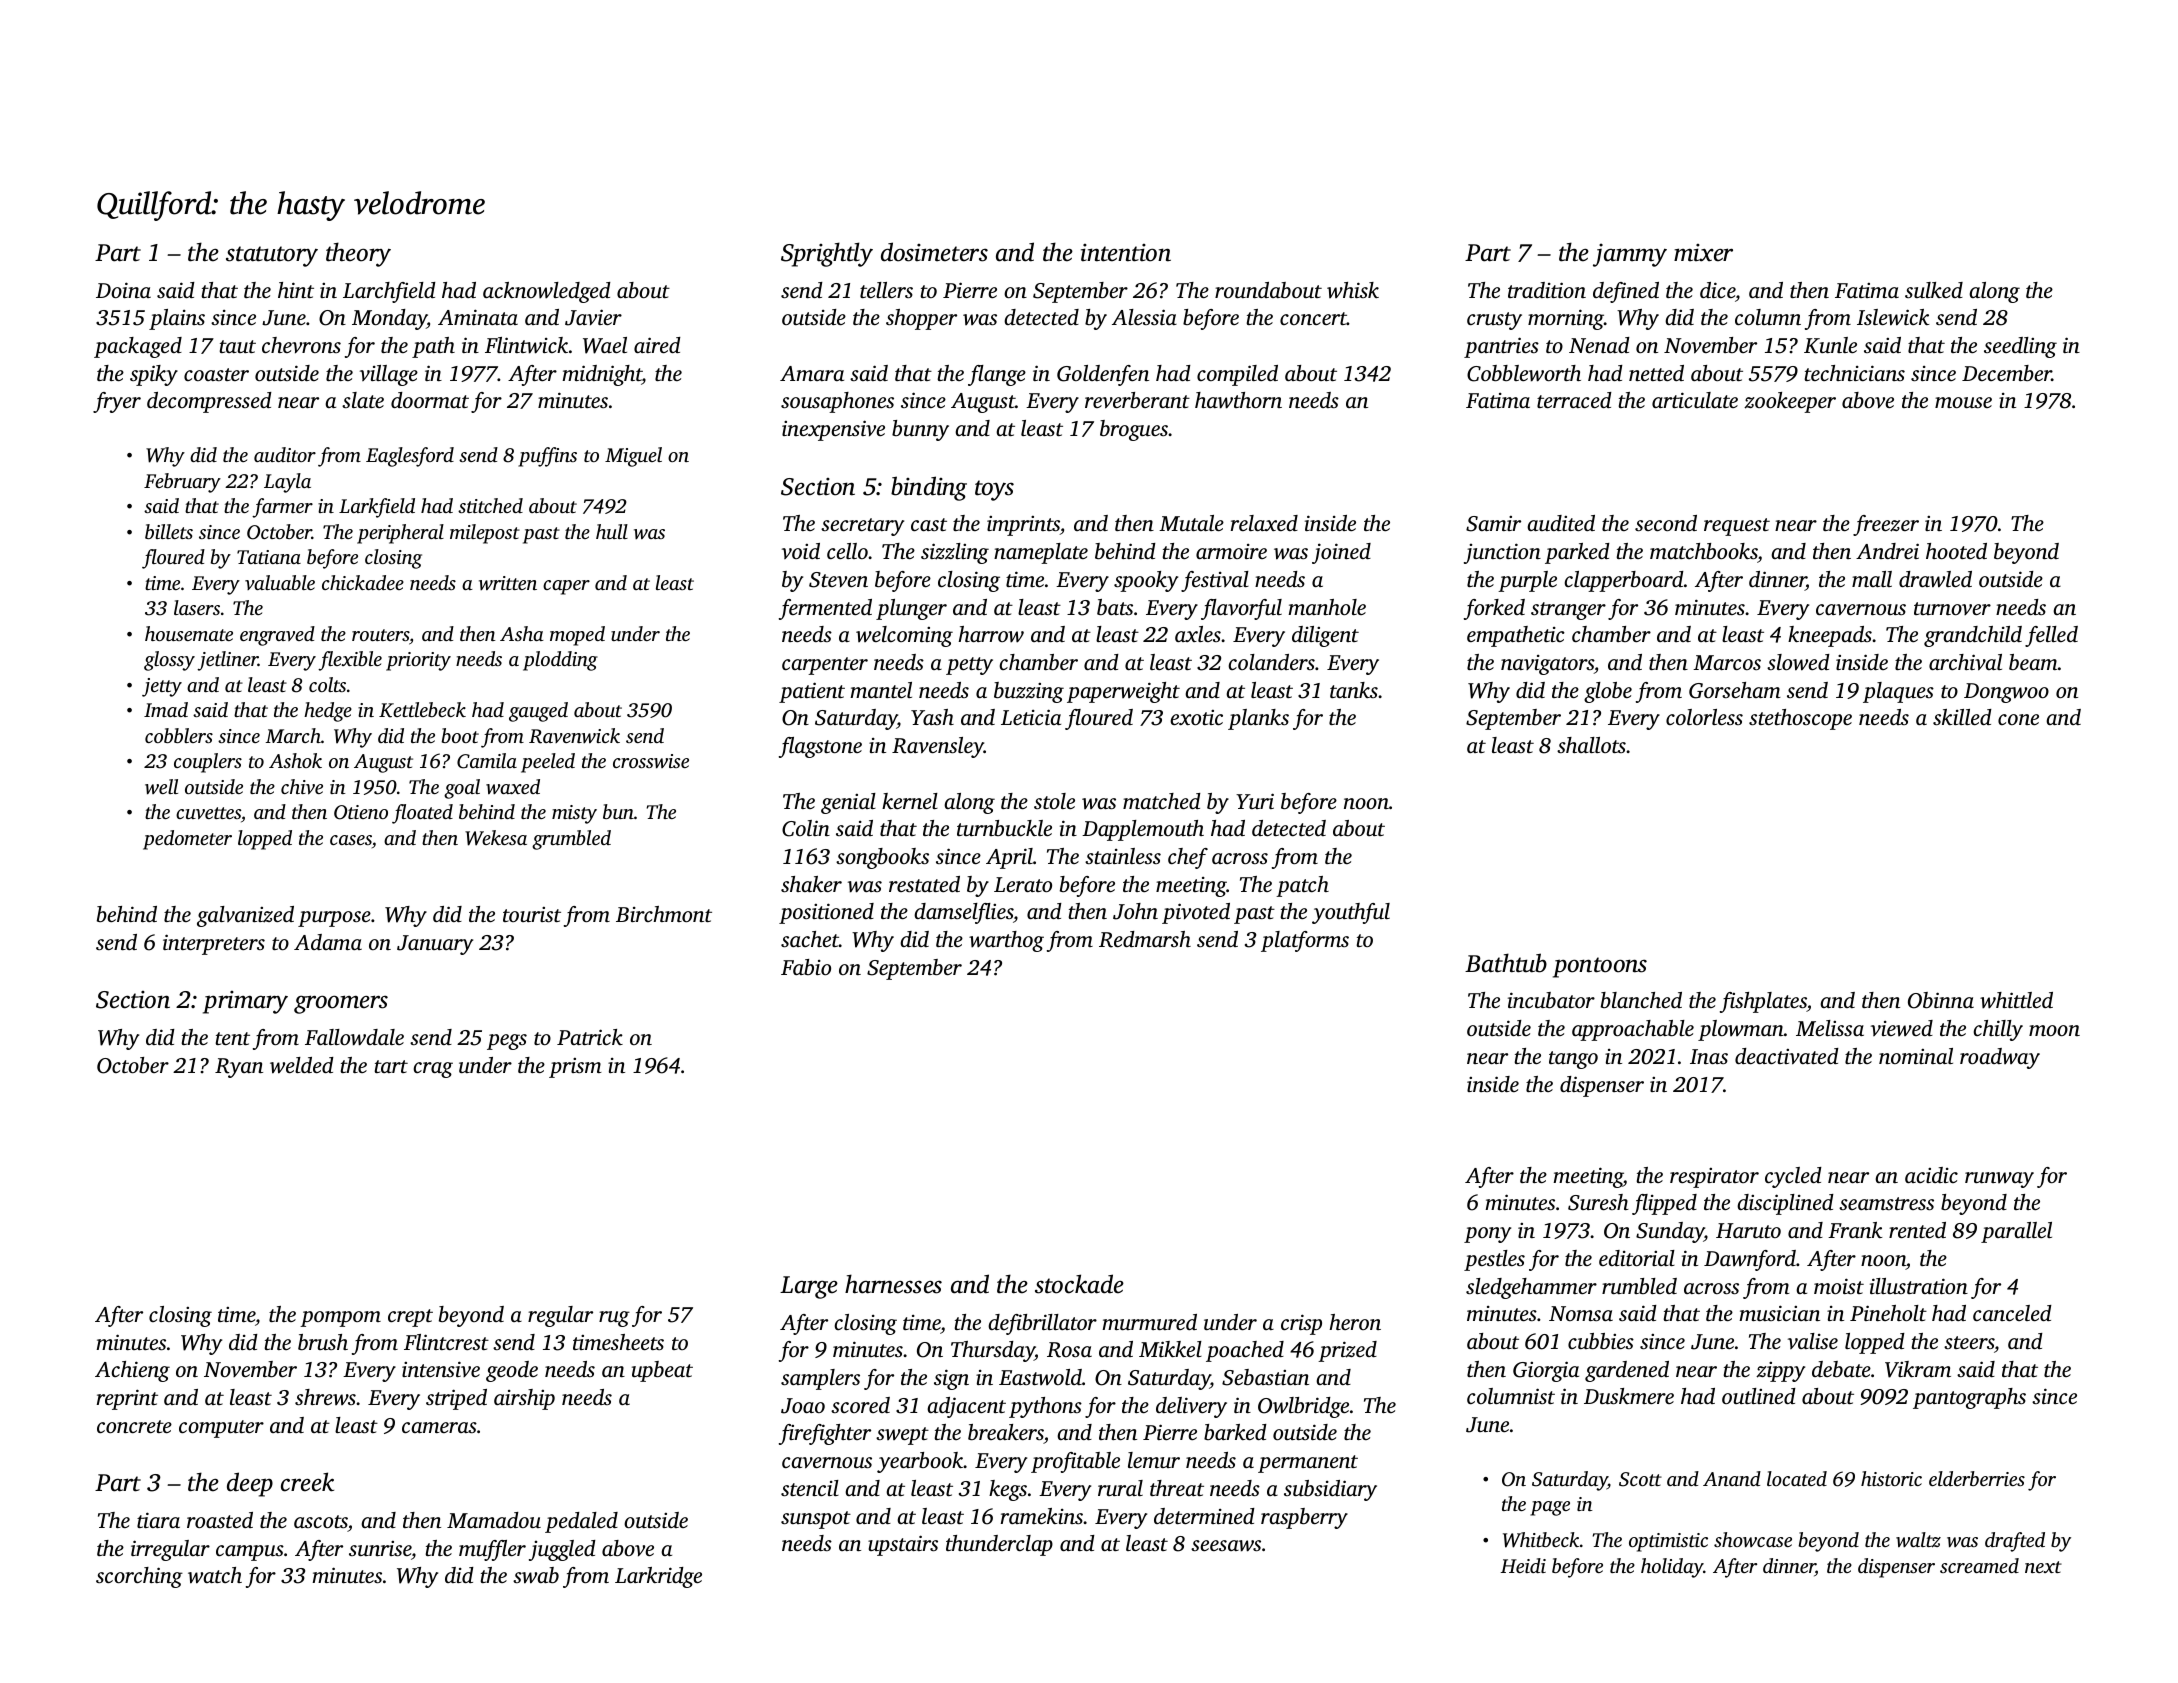 Image resolution: width=2178 pixels, height=1683 pixels. What do you see at coordinates (1704, 717) in the screenshot?
I see `colorless` at bounding box center [1704, 717].
